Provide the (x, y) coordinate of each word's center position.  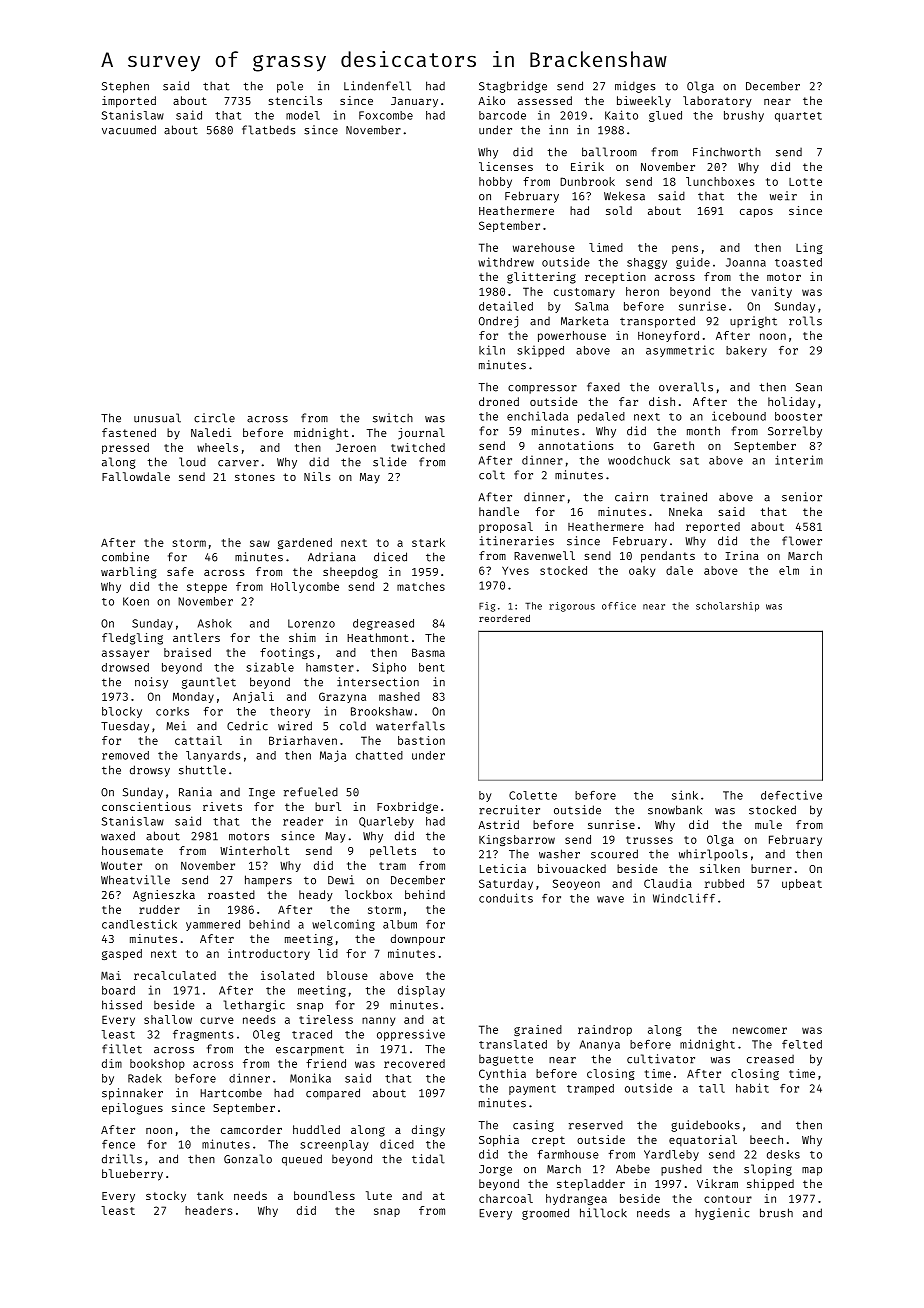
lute (379, 1195)
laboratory (717, 101)
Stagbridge (513, 87)
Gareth (674, 445)
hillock (603, 1213)
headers (208, 1210)
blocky (122, 712)
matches (421, 586)
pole (290, 87)
